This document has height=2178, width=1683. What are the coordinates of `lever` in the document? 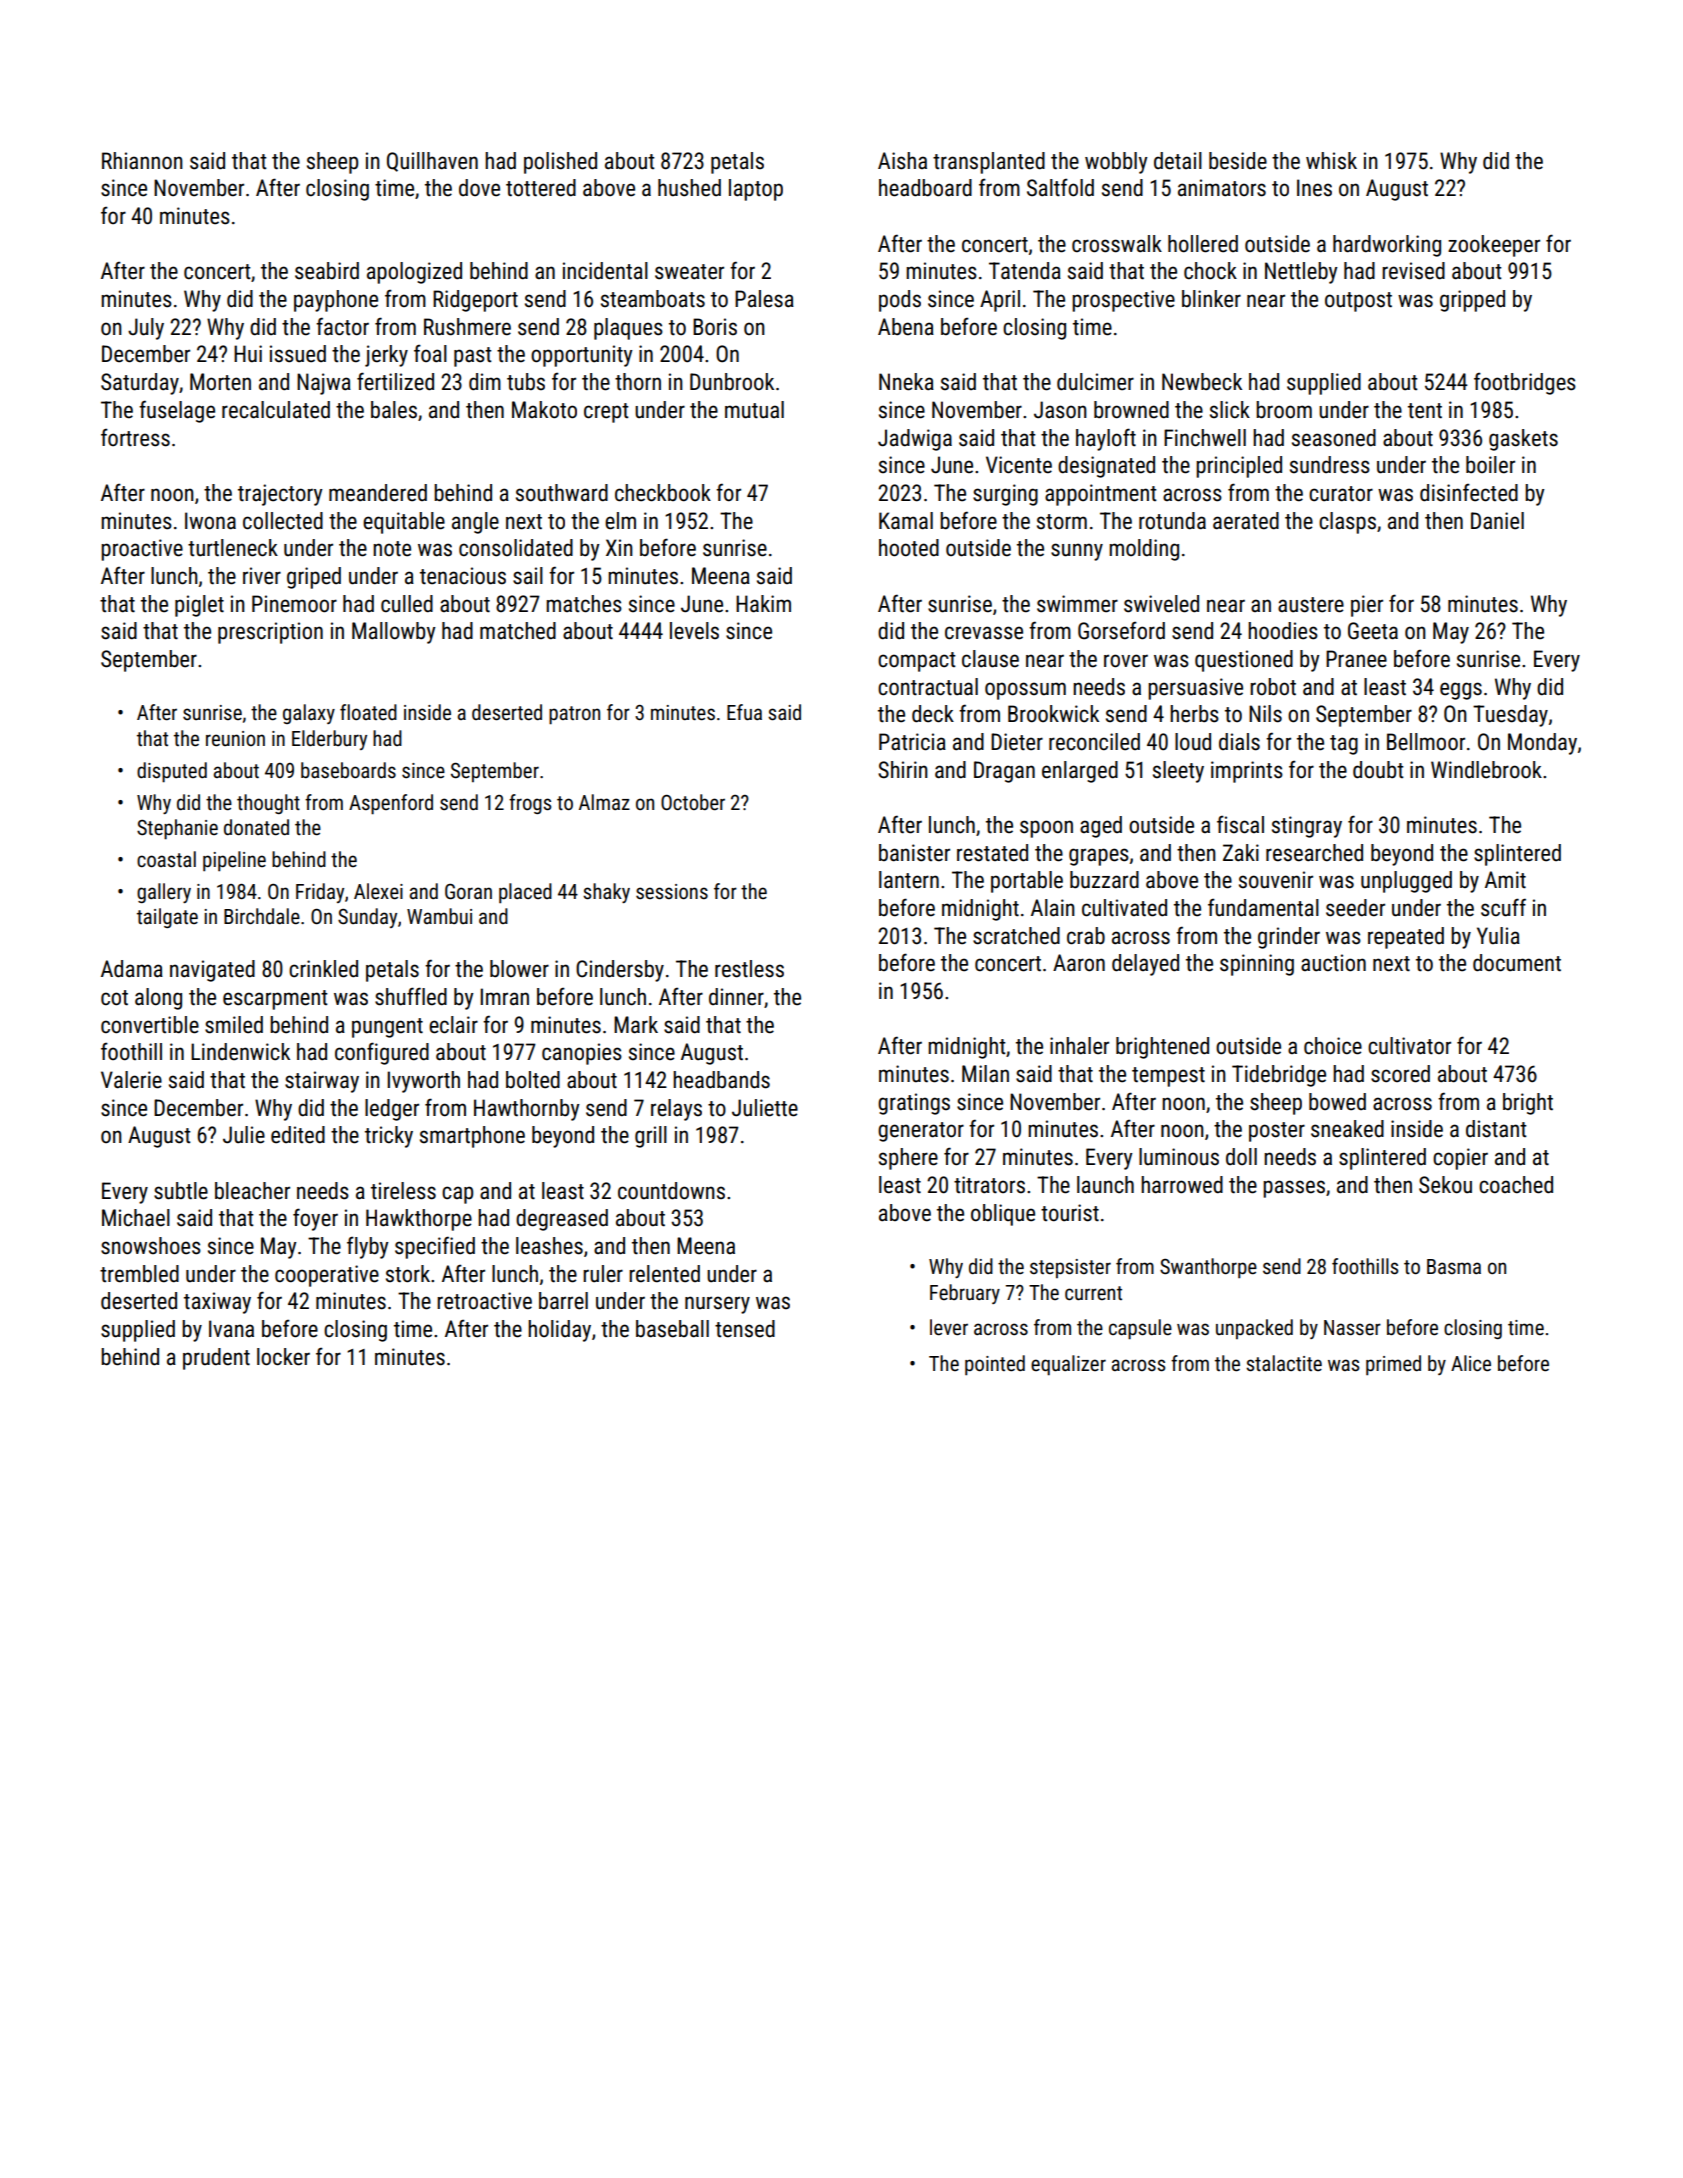 It's located at (949, 1327).
